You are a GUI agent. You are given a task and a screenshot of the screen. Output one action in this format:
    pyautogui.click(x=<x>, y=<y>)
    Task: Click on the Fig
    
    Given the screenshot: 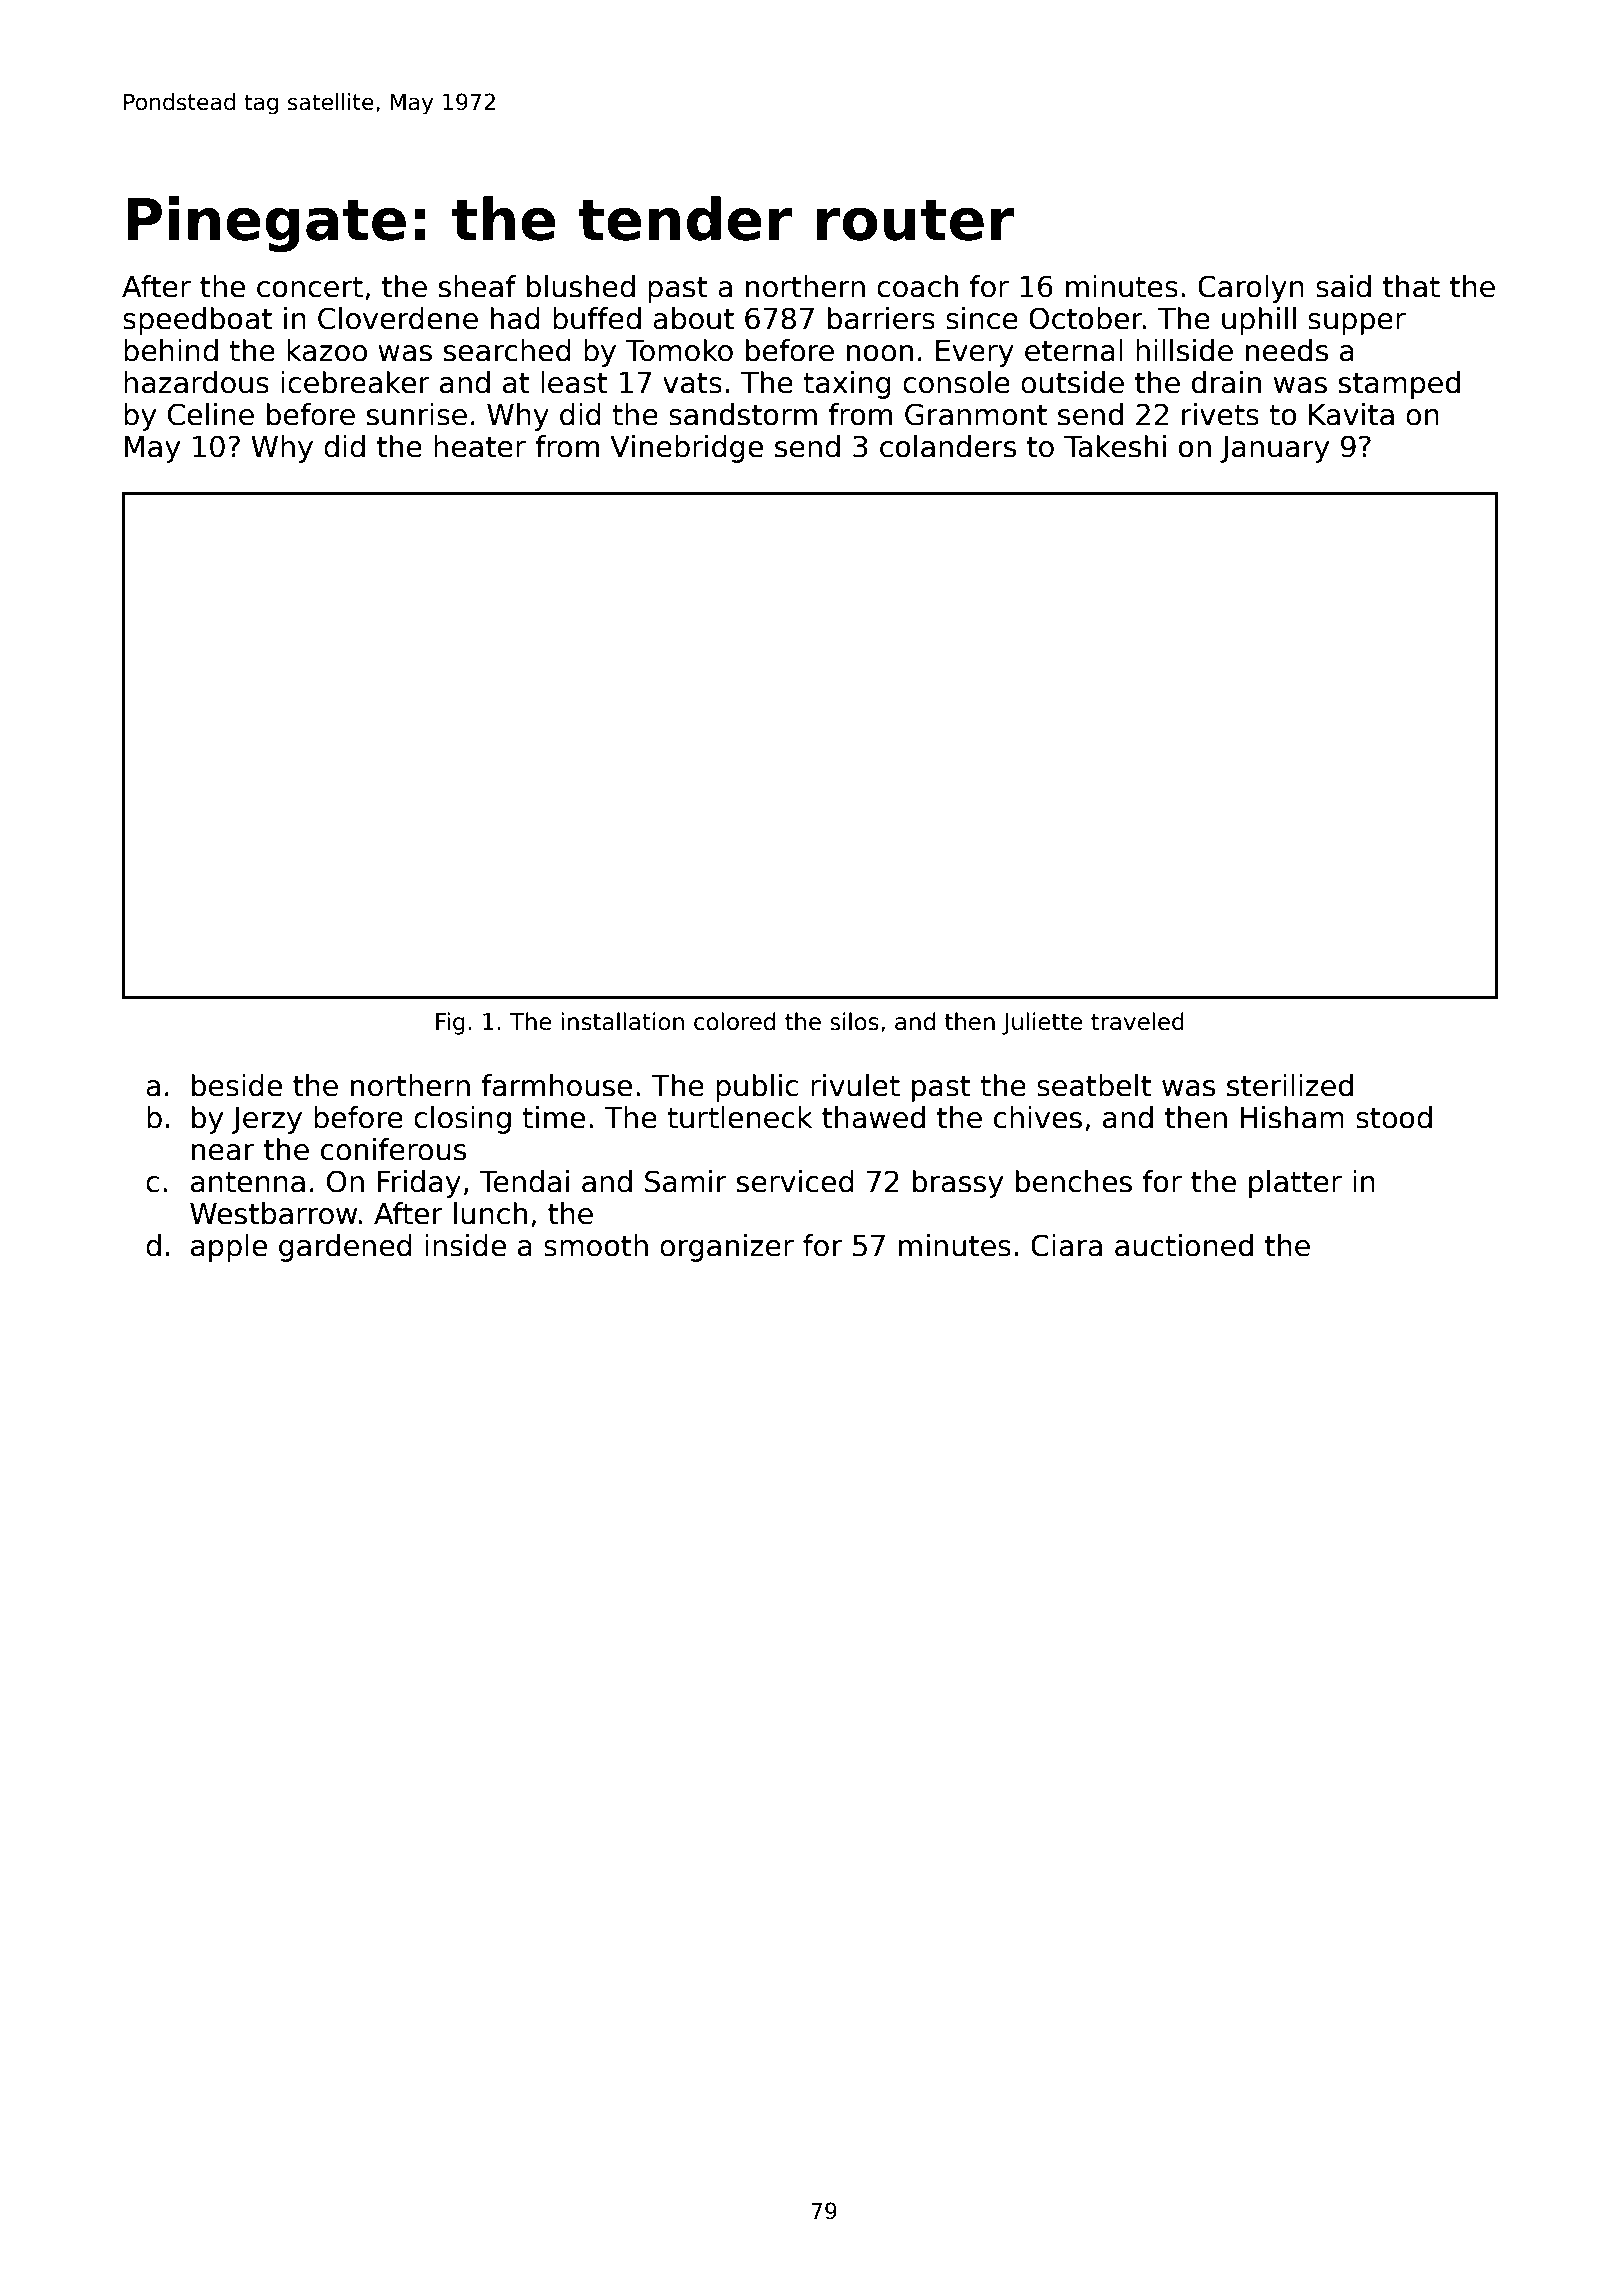 What is the action you would take?
    pyautogui.click(x=450, y=1023)
